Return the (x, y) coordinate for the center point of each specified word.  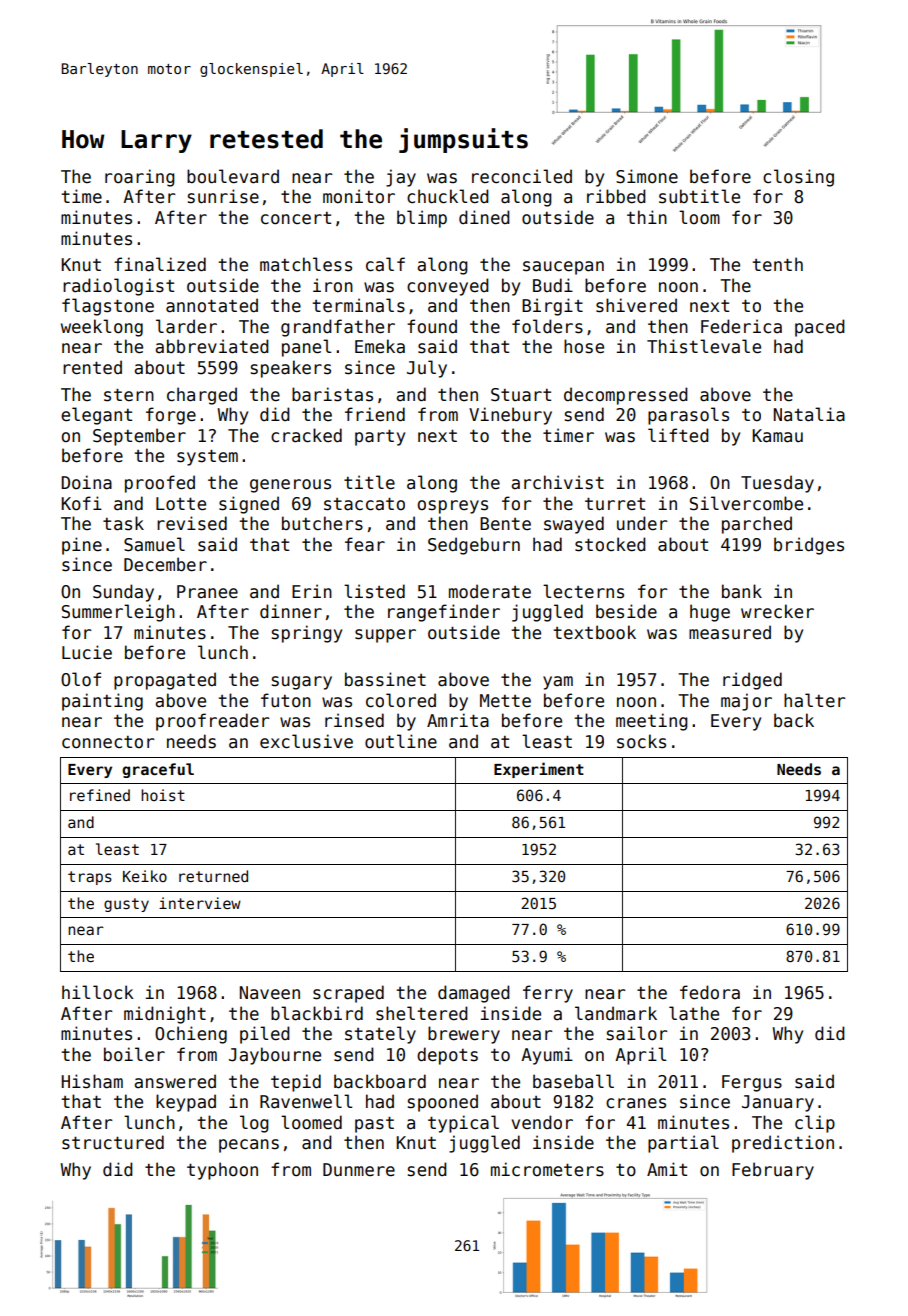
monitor (359, 196)
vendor (542, 1122)
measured (730, 632)
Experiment (539, 770)
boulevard (233, 176)
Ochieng (191, 1035)
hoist (163, 795)
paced (820, 328)
